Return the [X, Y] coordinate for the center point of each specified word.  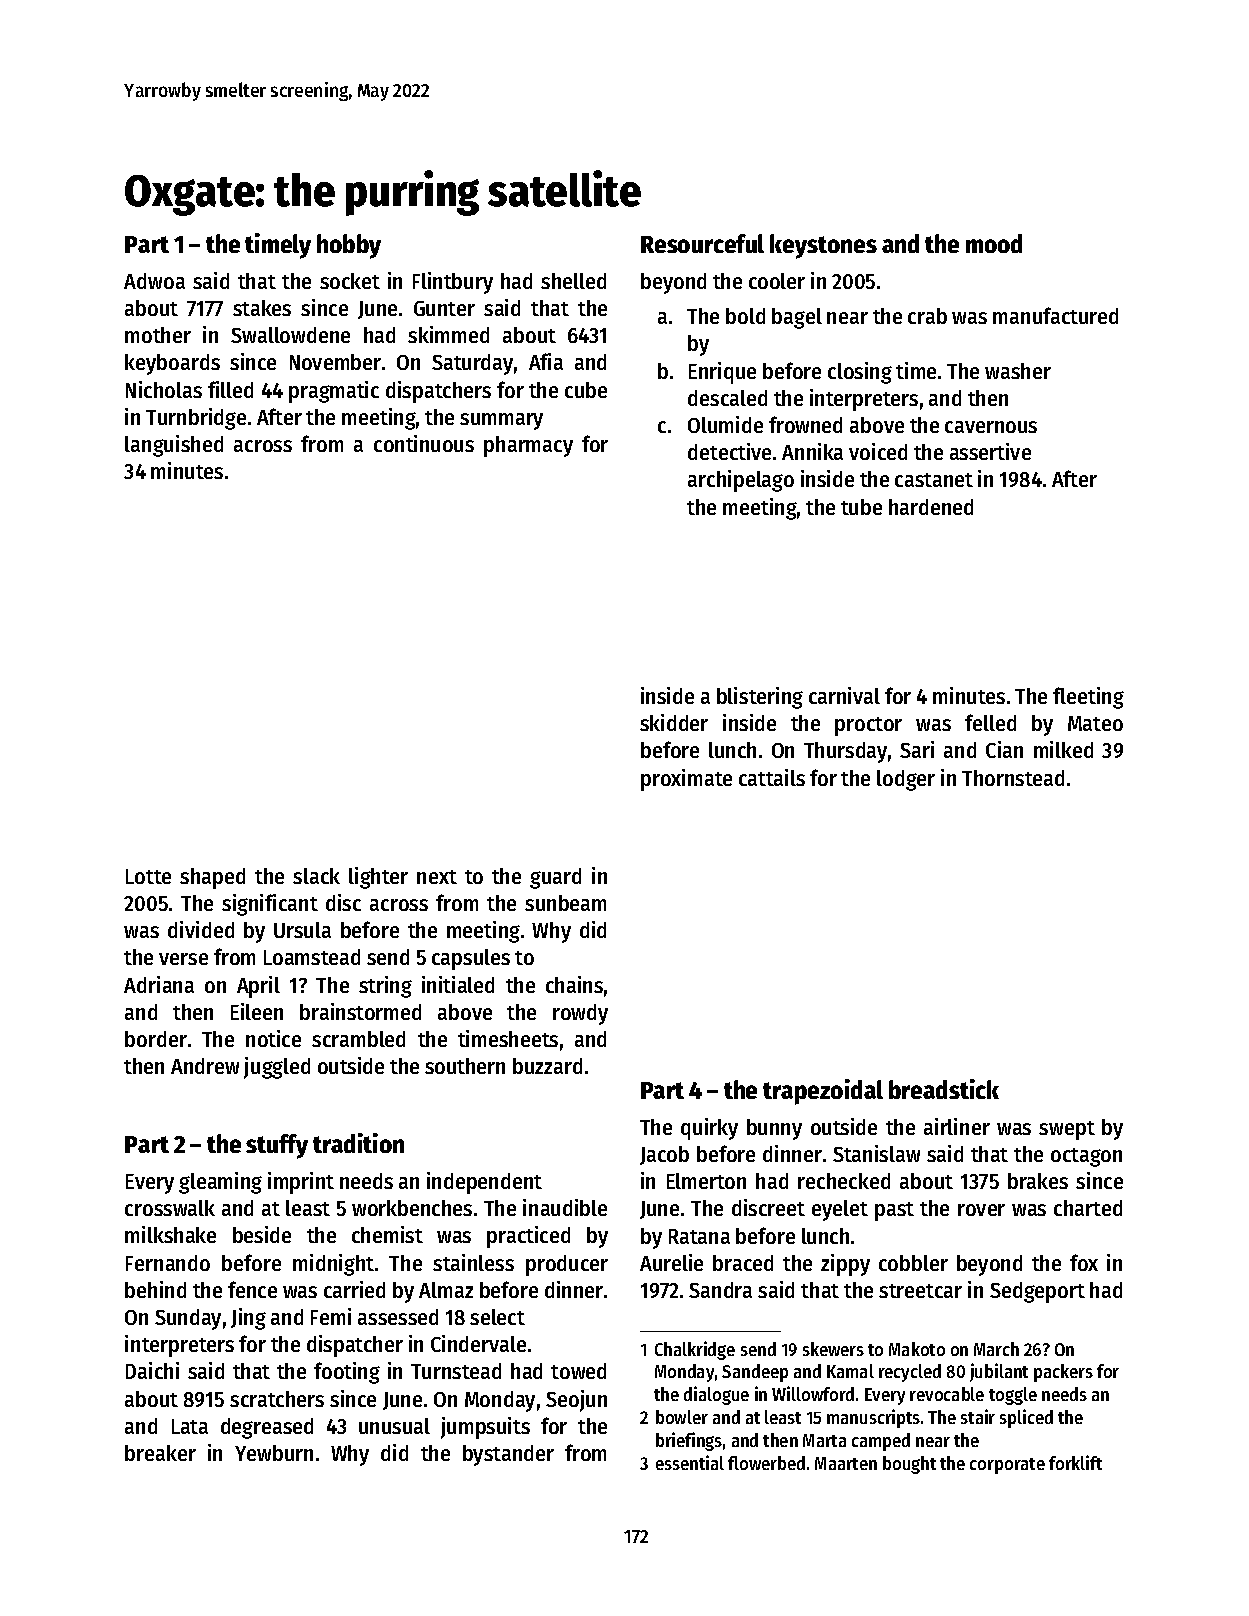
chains [574, 984]
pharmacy [528, 446]
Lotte [148, 876]
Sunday [188, 1319]
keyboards [172, 364]
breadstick [944, 1089]
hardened [931, 507]
